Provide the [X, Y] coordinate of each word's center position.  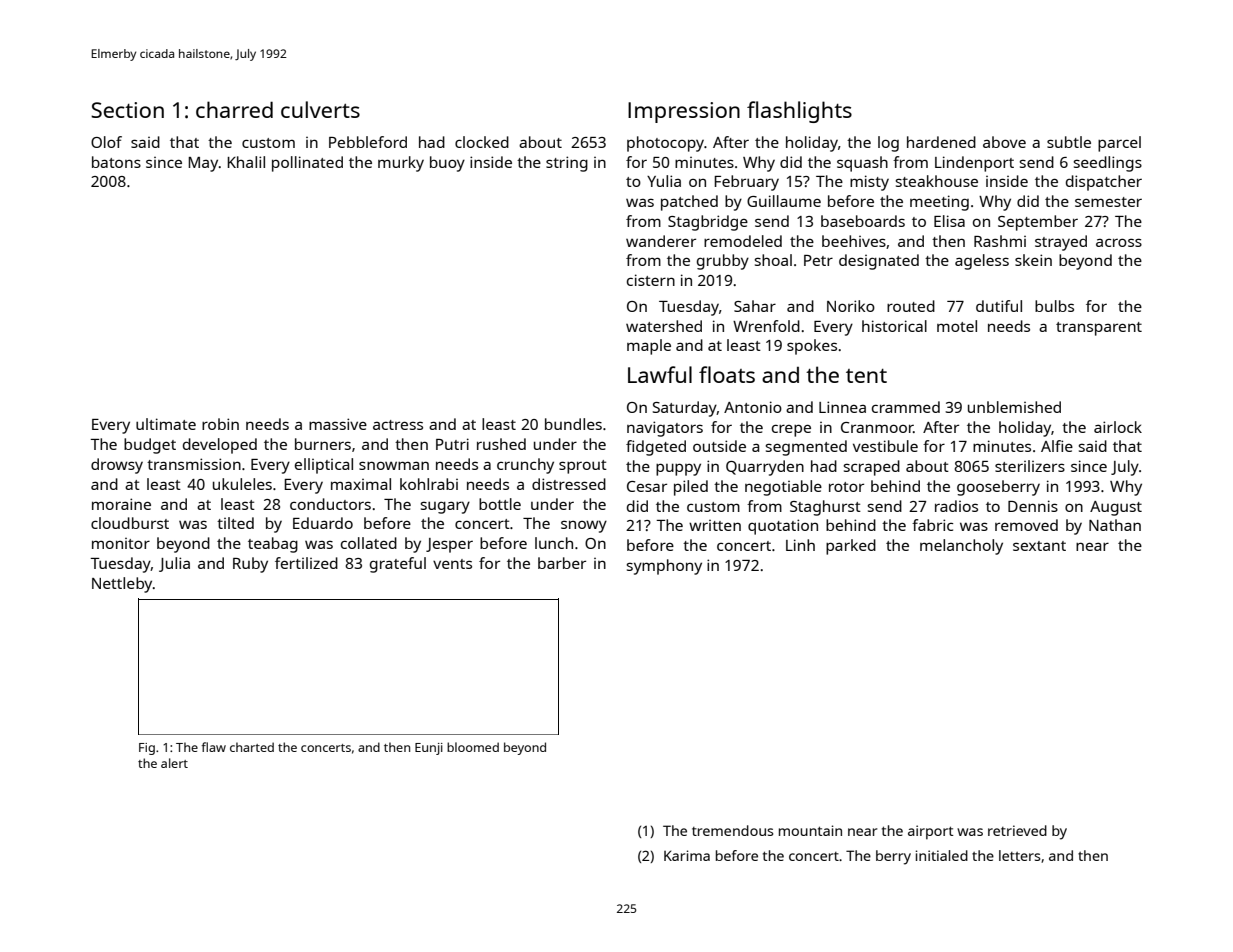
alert [174, 763]
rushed [501, 444]
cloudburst [130, 523]
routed [911, 306]
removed [1026, 525]
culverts [320, 109]
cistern [651, 280]
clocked [482, 142]
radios [956, 506]
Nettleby [122, 585]
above [1004, 142]
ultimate [166, 424]
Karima [687, 855]
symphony [664, 567]
